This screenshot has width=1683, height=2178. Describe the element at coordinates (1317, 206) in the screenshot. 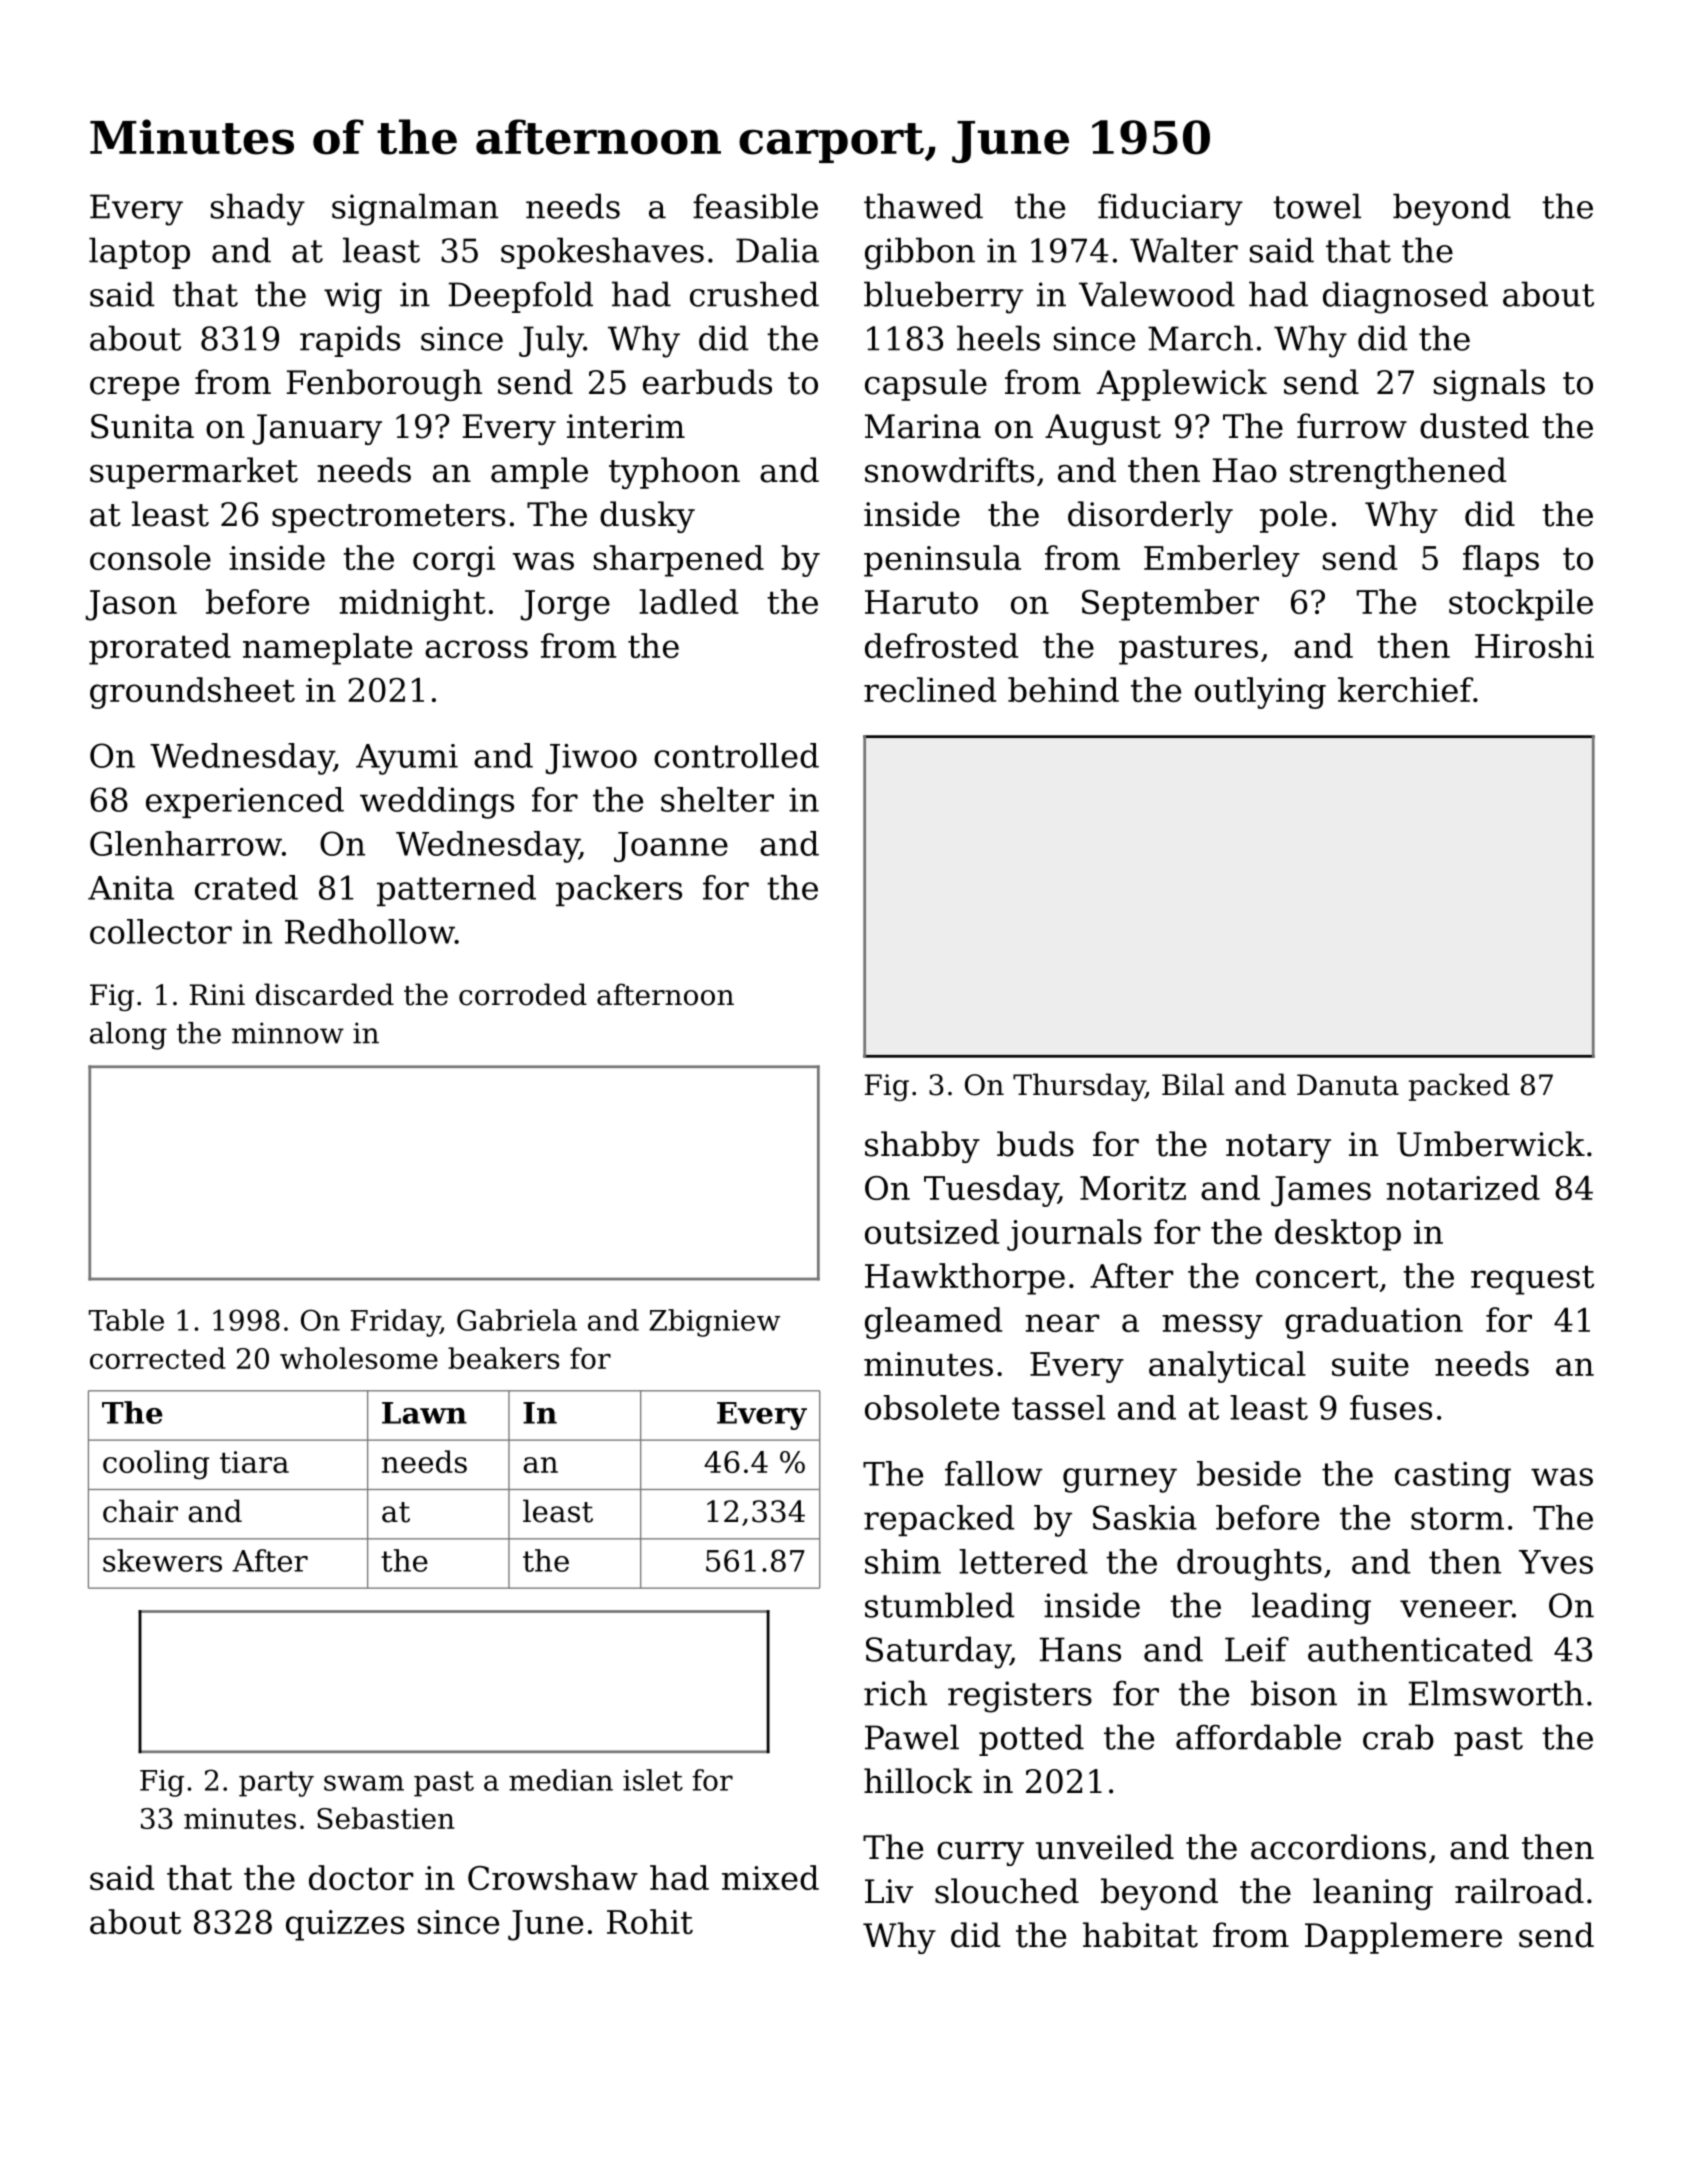

I see `towel` at that location.
